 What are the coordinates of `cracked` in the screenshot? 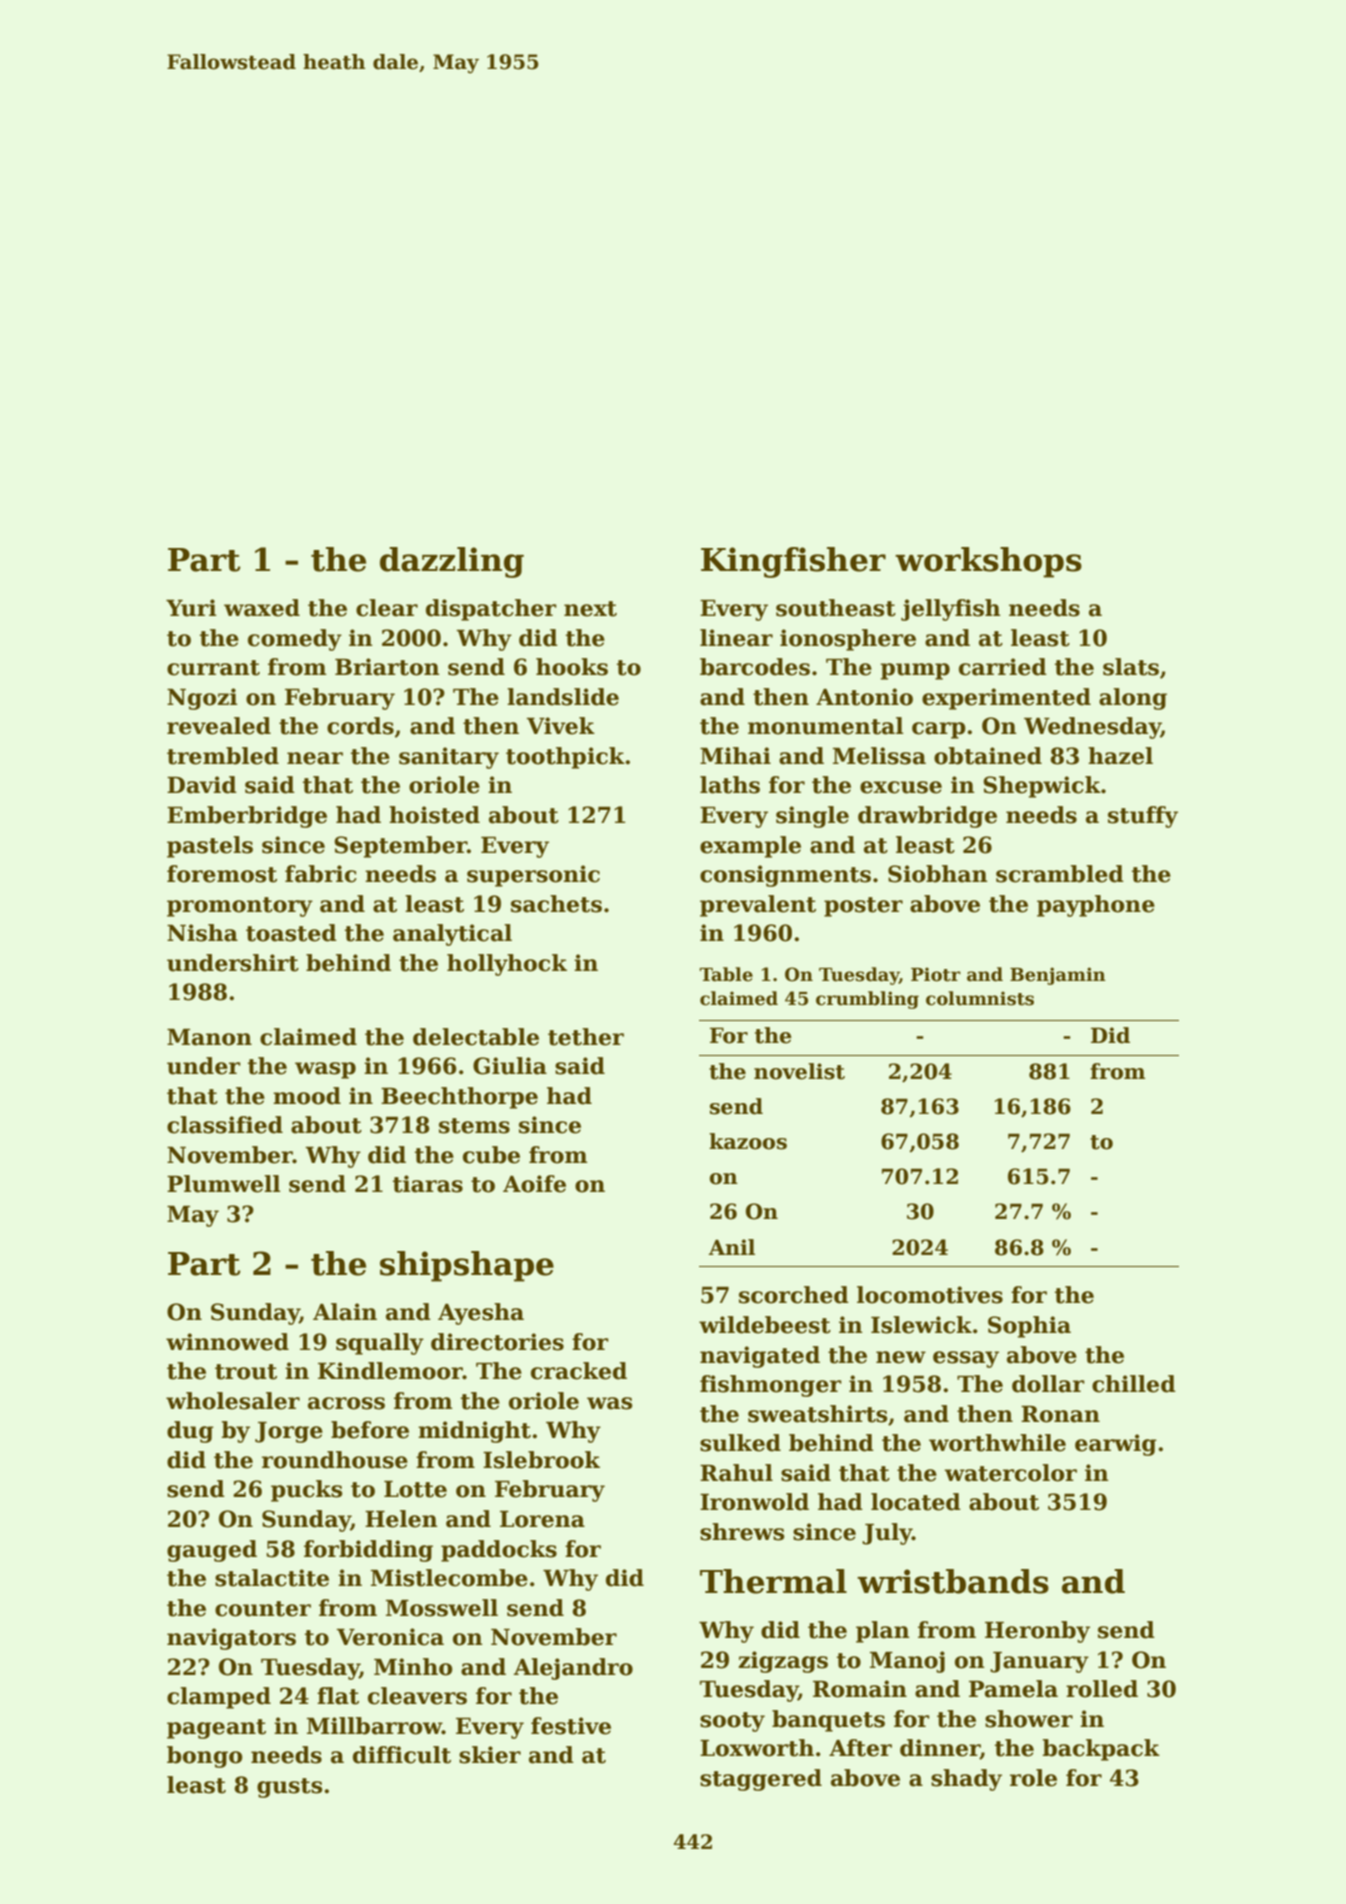 It's located at (579, 1371).
